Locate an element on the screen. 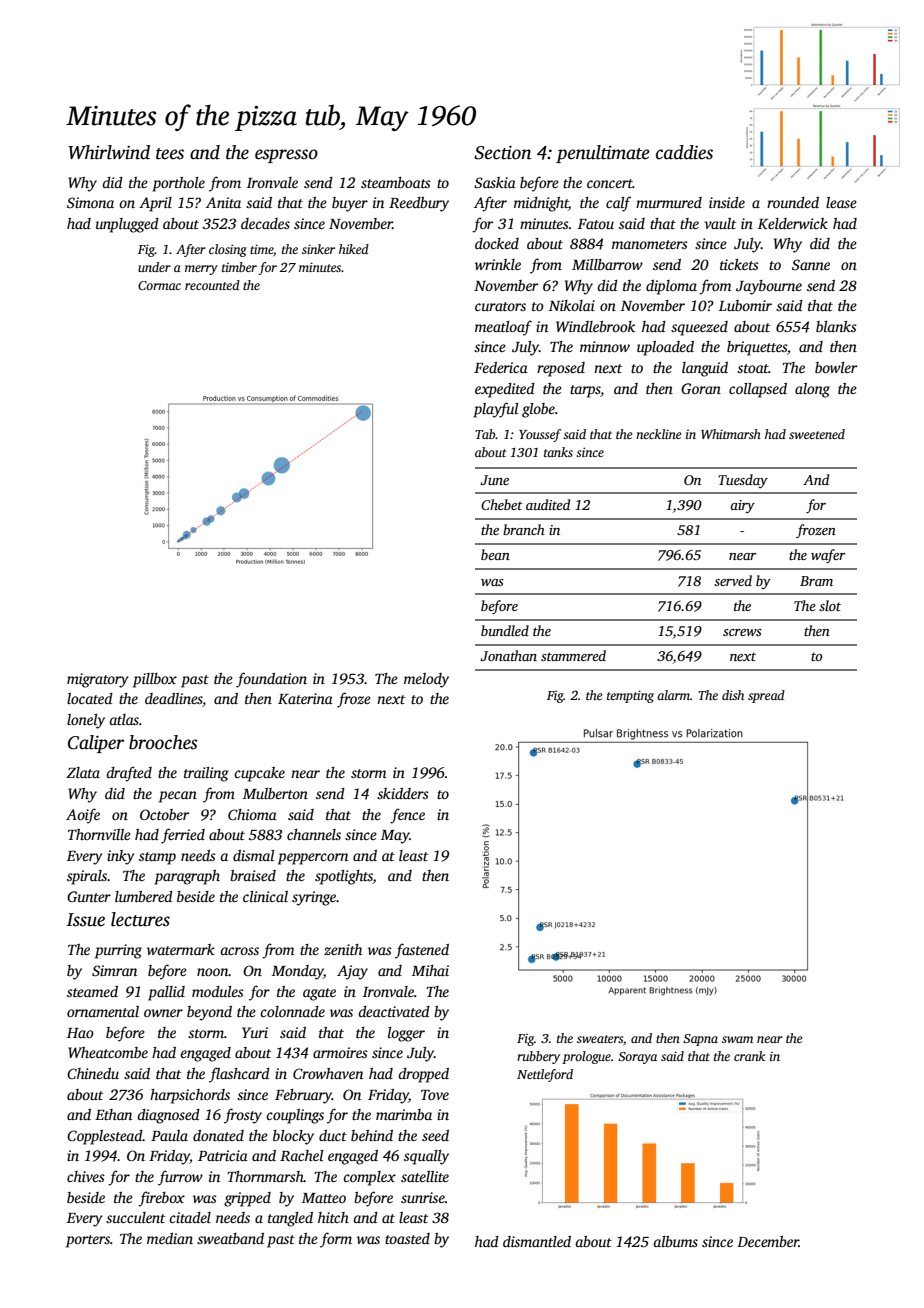  Cormac is located at coordinates (159, 285).
